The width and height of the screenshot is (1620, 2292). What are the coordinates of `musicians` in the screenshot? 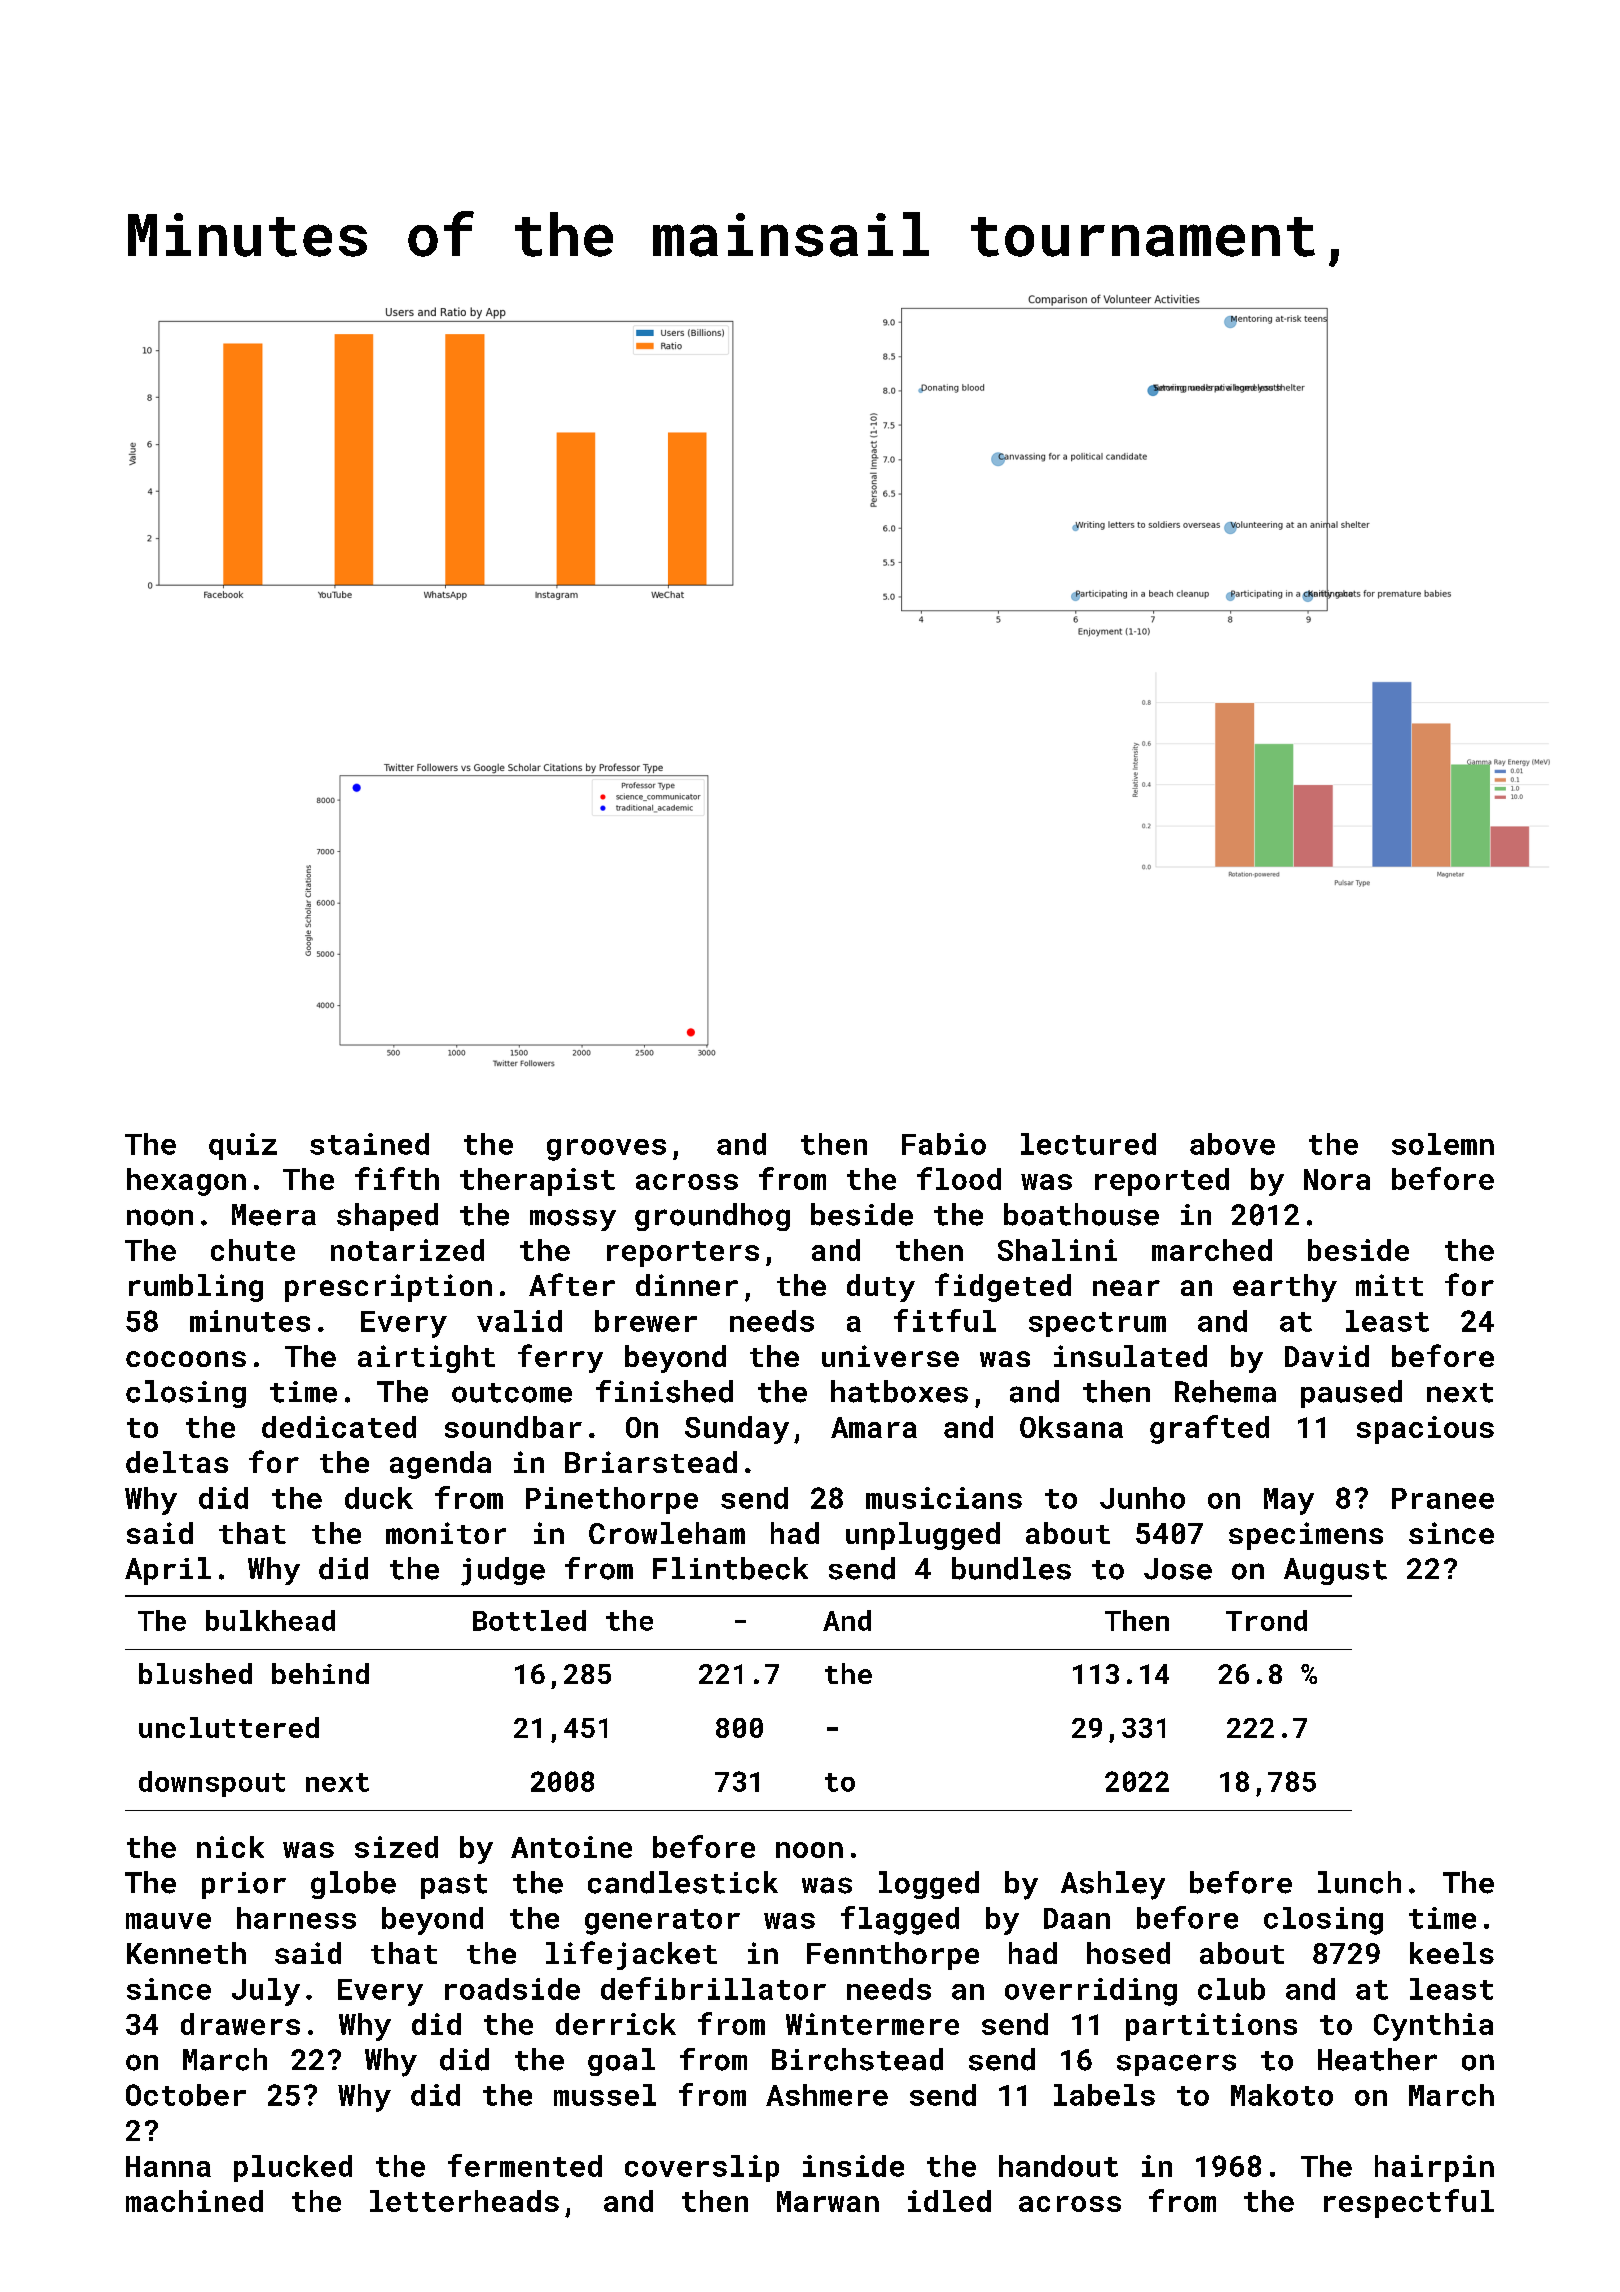 It's located at (944, 1498).
